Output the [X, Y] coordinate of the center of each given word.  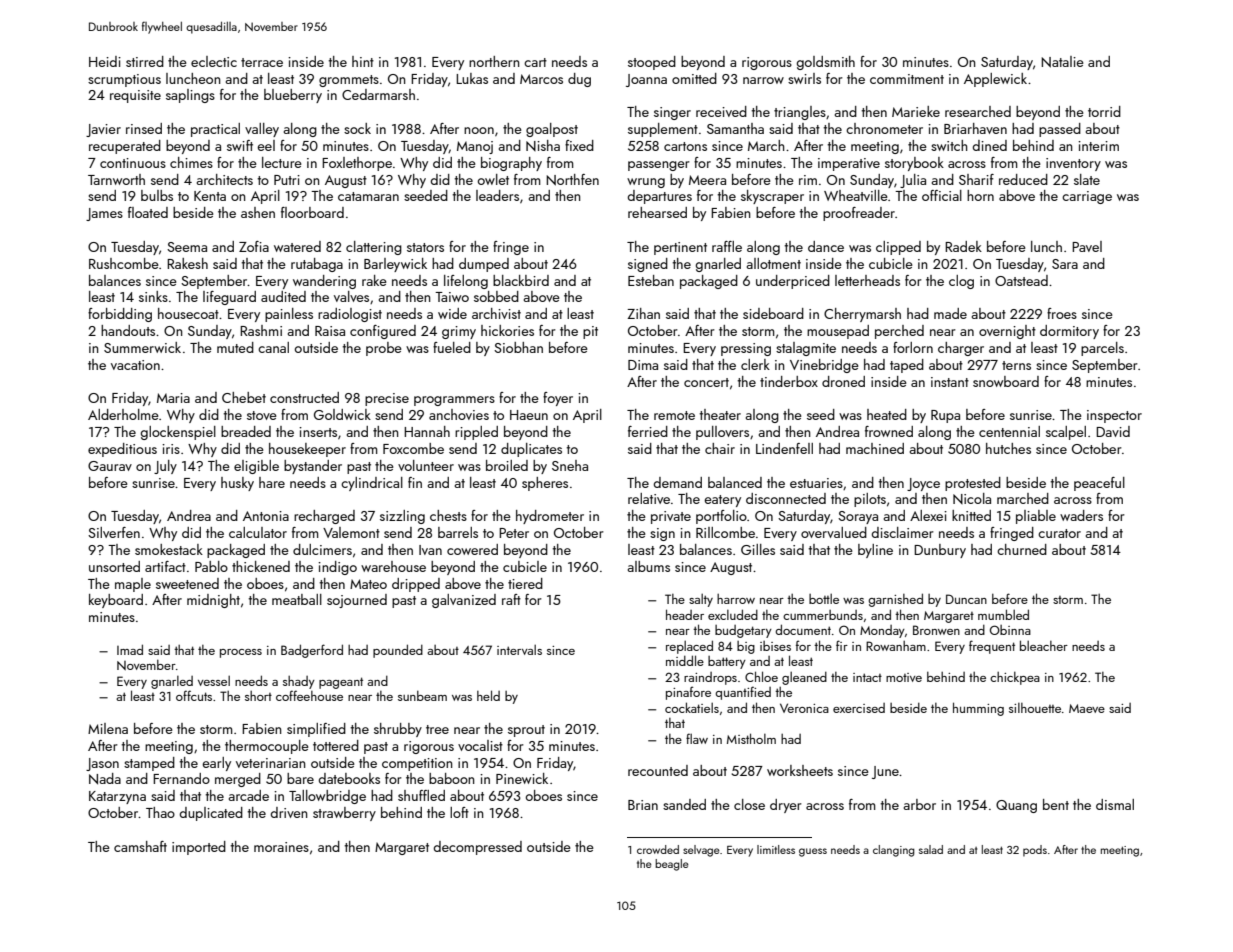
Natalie [1062, 62]
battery [727, 662]
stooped [652, 63]
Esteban [651, 280]
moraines [281, 847]
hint [363, 61]
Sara [1065, 264]
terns [1016, 365]
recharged [324, 517]
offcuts [194, 695]
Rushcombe [124, 263]
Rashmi [261, 330]
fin [415, 482]
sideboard [773, 313]
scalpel [1066, 433]
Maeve [1087, 708]
